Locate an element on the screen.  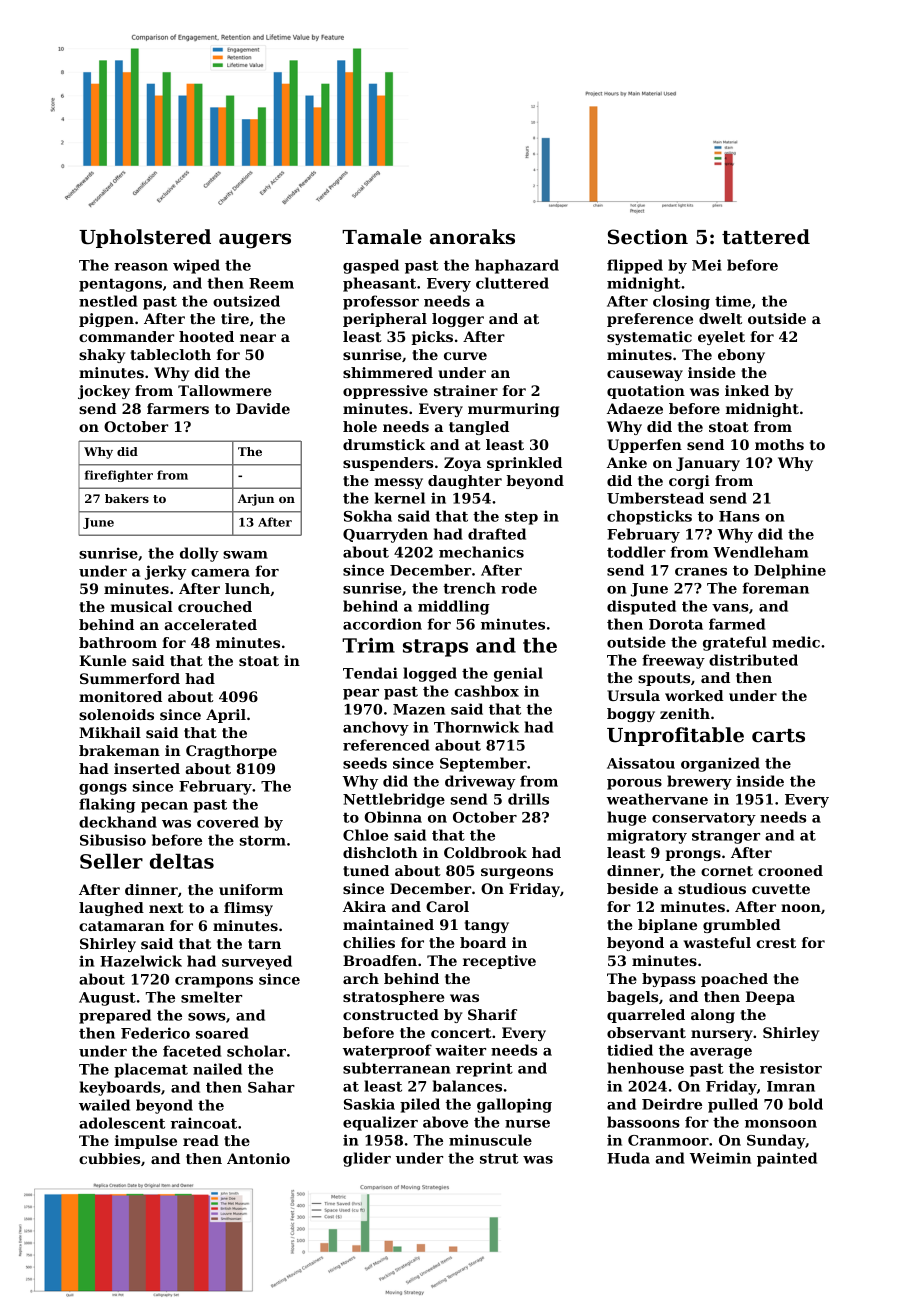
Antonio is located at coordinates (258, 1158).
